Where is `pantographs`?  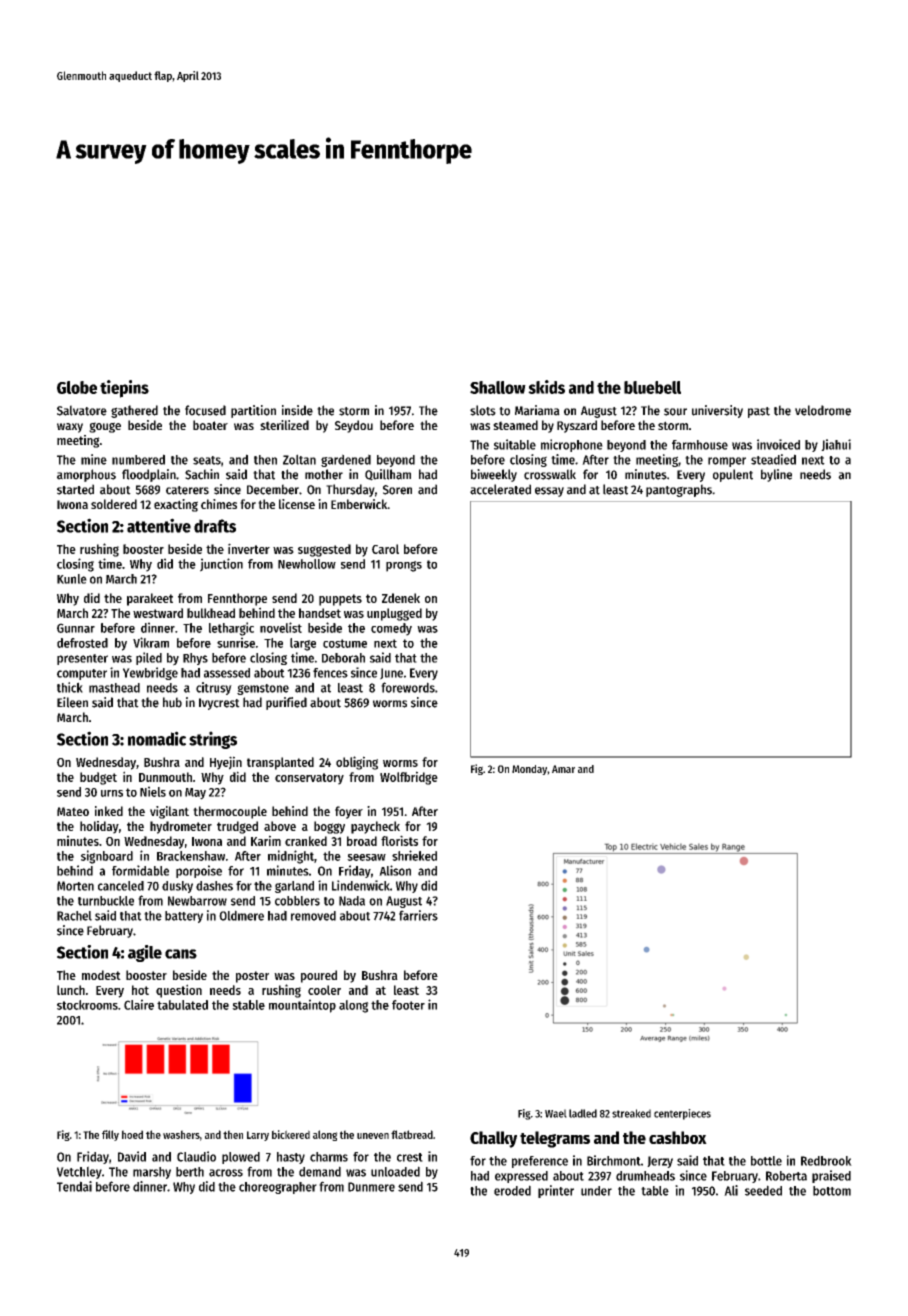 pantographs is located at coordinates (679, 490).
